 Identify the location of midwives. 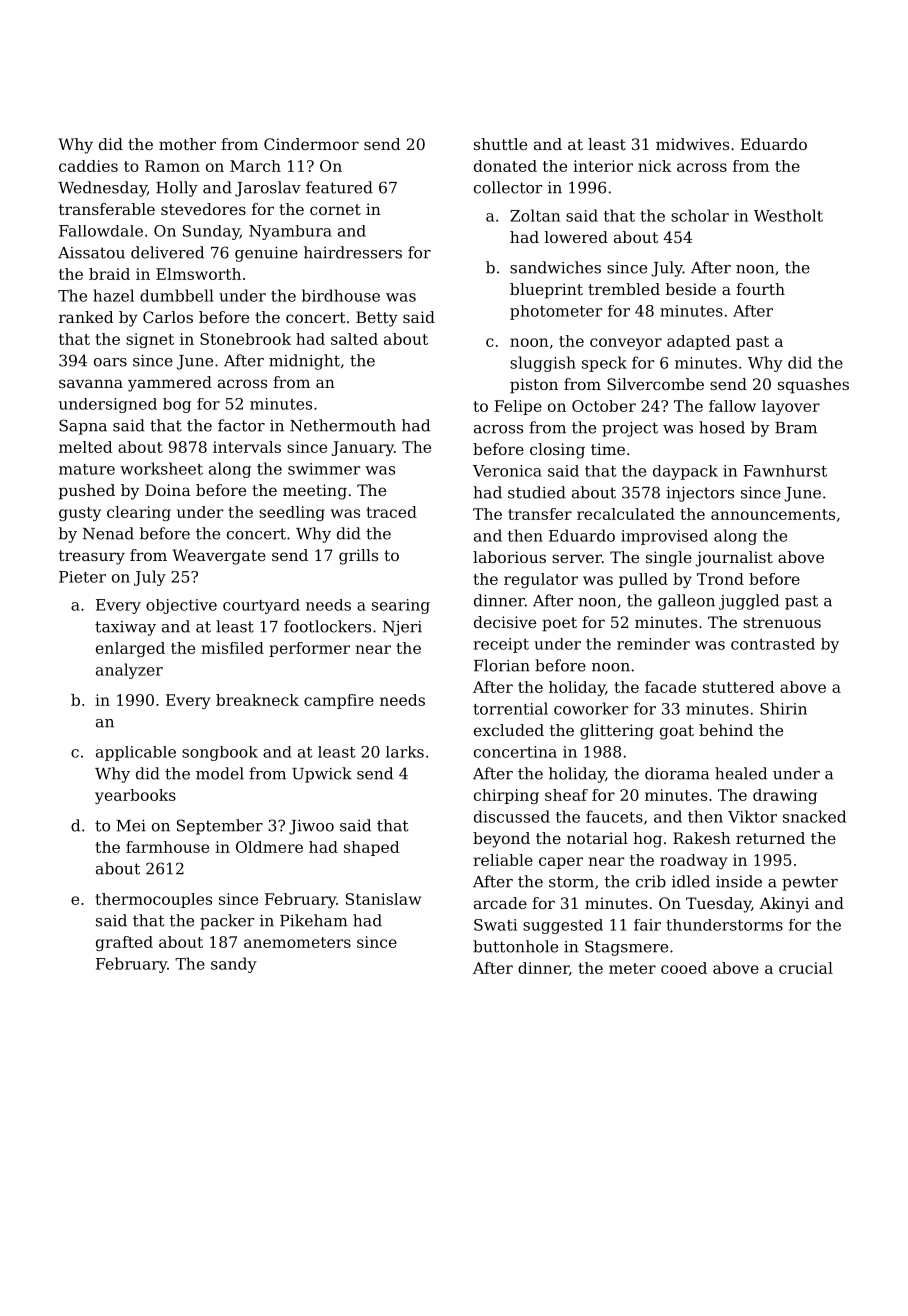
(692, 144).
